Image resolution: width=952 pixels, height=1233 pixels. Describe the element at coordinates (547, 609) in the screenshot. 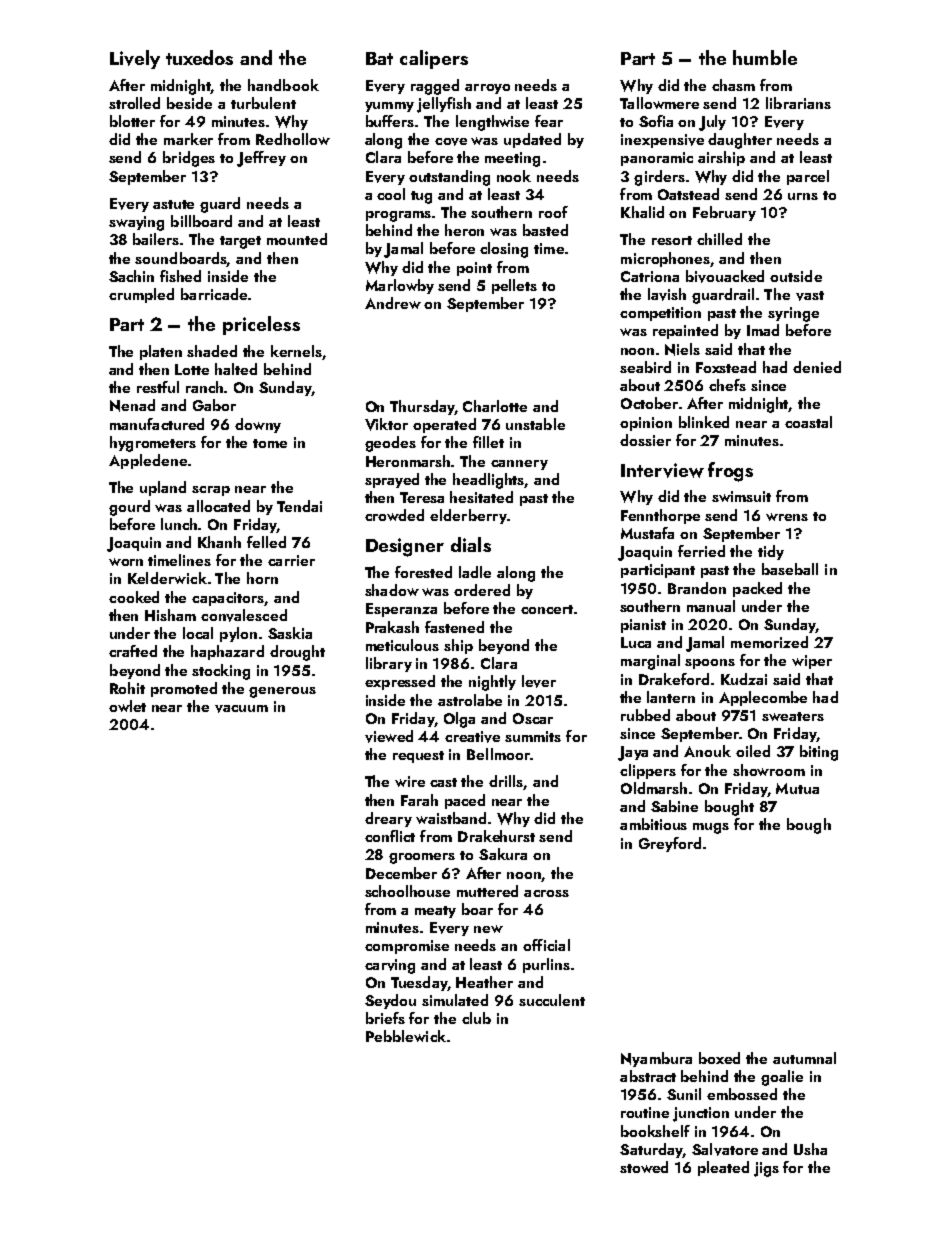

I see `concert` at that location.
